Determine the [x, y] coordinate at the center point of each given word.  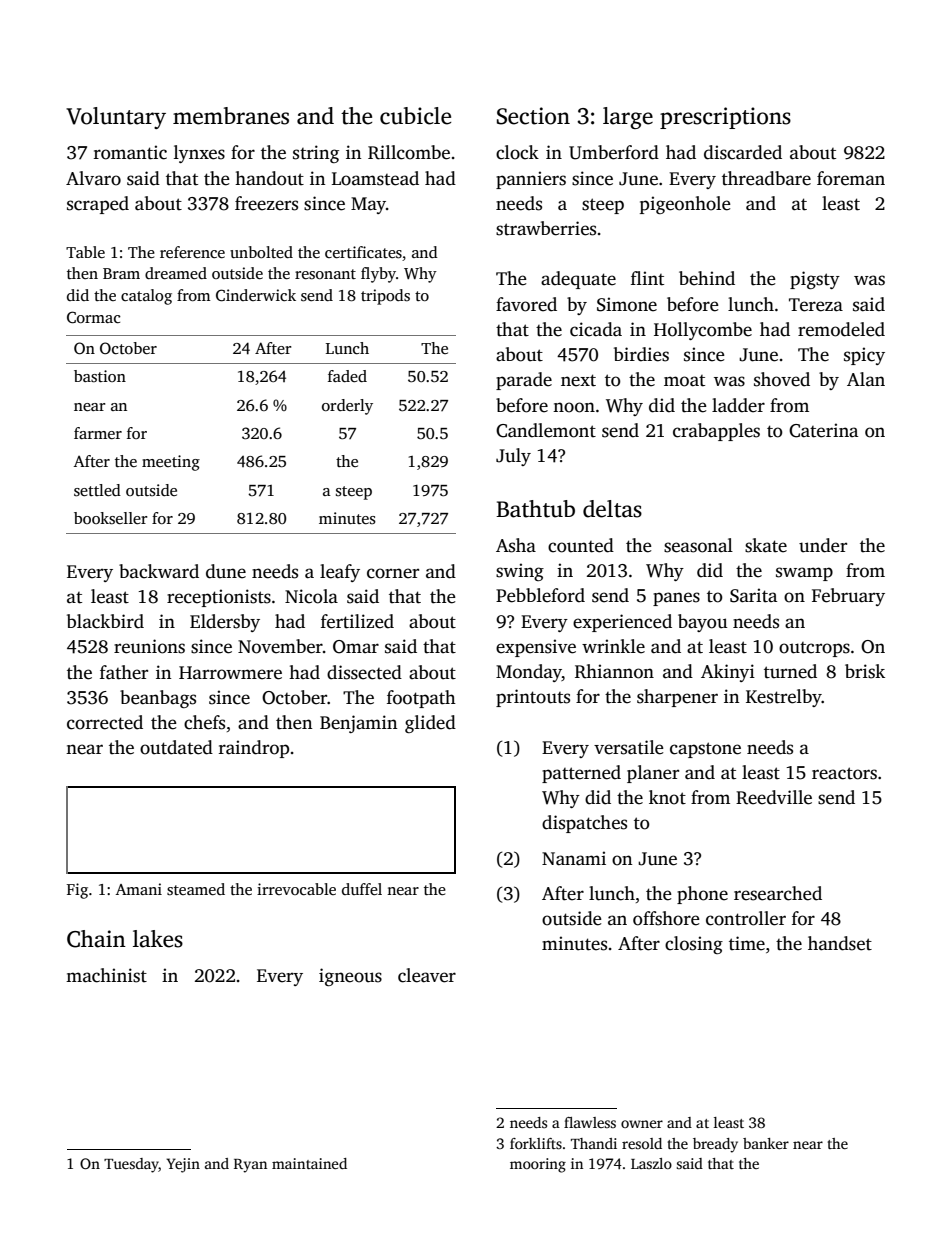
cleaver [427, 975]
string [316, 154]
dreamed [176, 273]
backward [159, 571]
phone [702, 895]
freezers [266, 203]
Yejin [183, 1165]
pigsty [815, 280]
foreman [851, 178]
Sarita [753, 595]
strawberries [546, 228]
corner [393, 573]
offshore [666, 918]
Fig [77, 891]
